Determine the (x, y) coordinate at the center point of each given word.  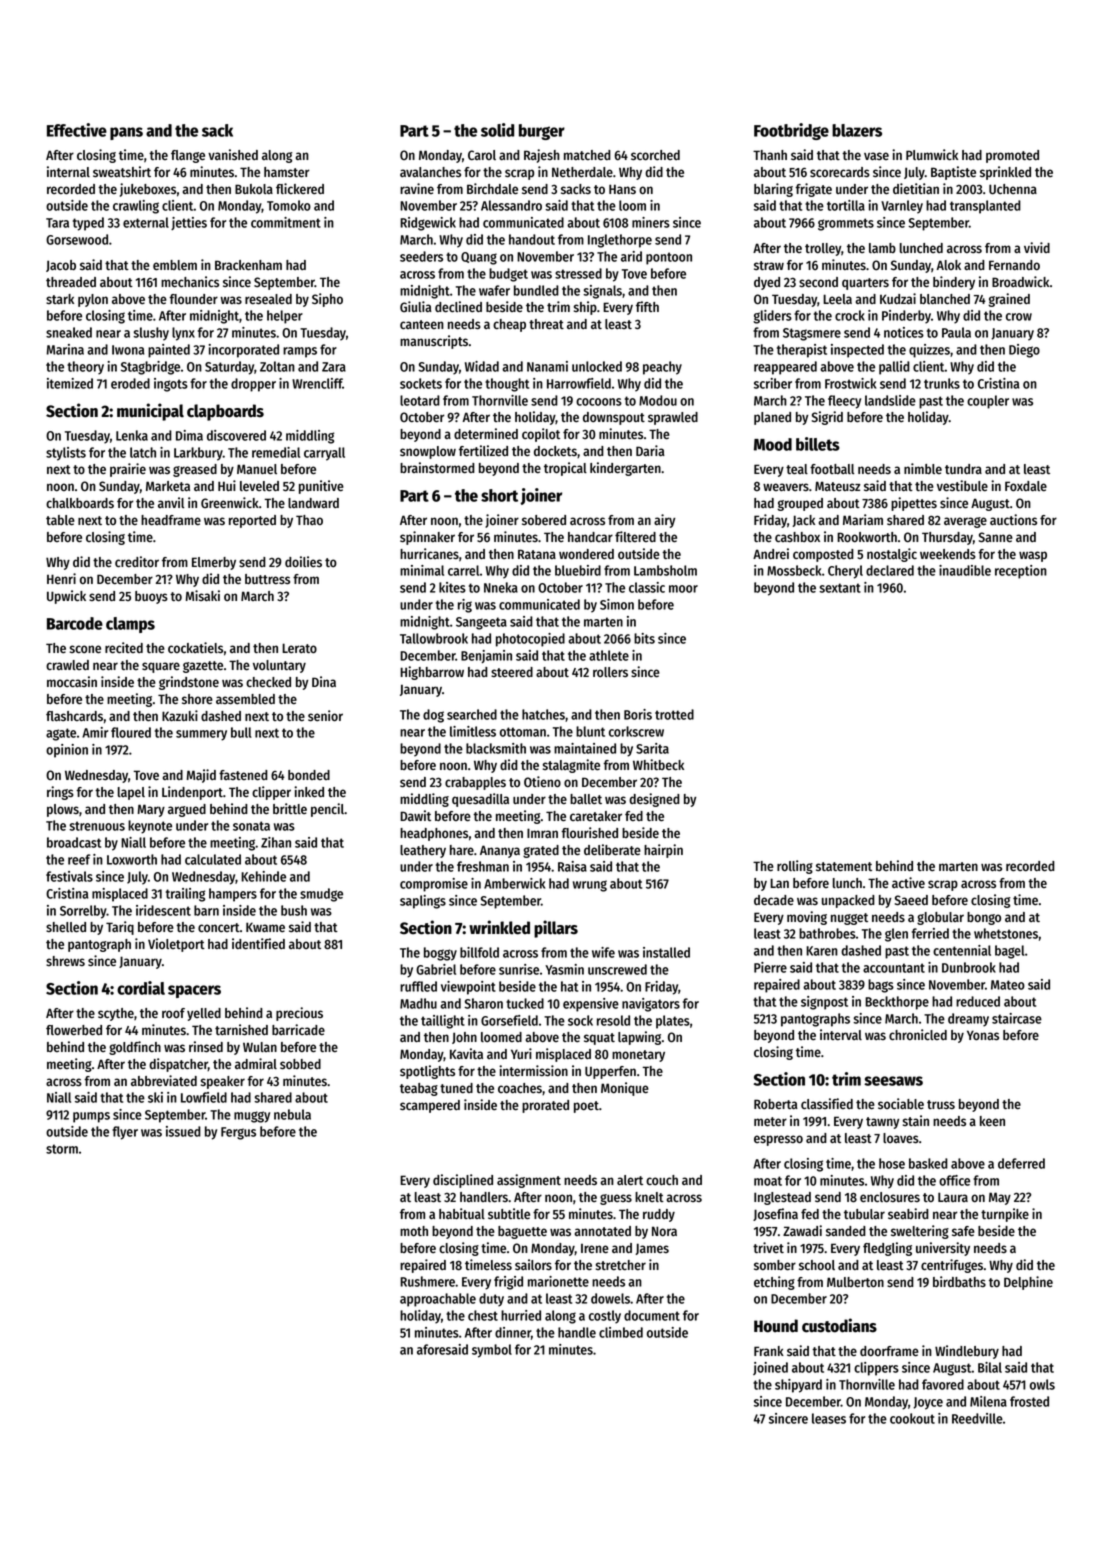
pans (126, 133)
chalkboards (80, 503)
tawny (882, 1123)
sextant (840, 588)
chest (483, 1315)
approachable (438, 1300)
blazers (857, 130)
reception (1021, 572)
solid (497, 130)
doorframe (889, 1351)
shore (197, 699)
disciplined (463, 1181)
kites (452, 587)
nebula (292, 1114)
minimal (422, 570)
